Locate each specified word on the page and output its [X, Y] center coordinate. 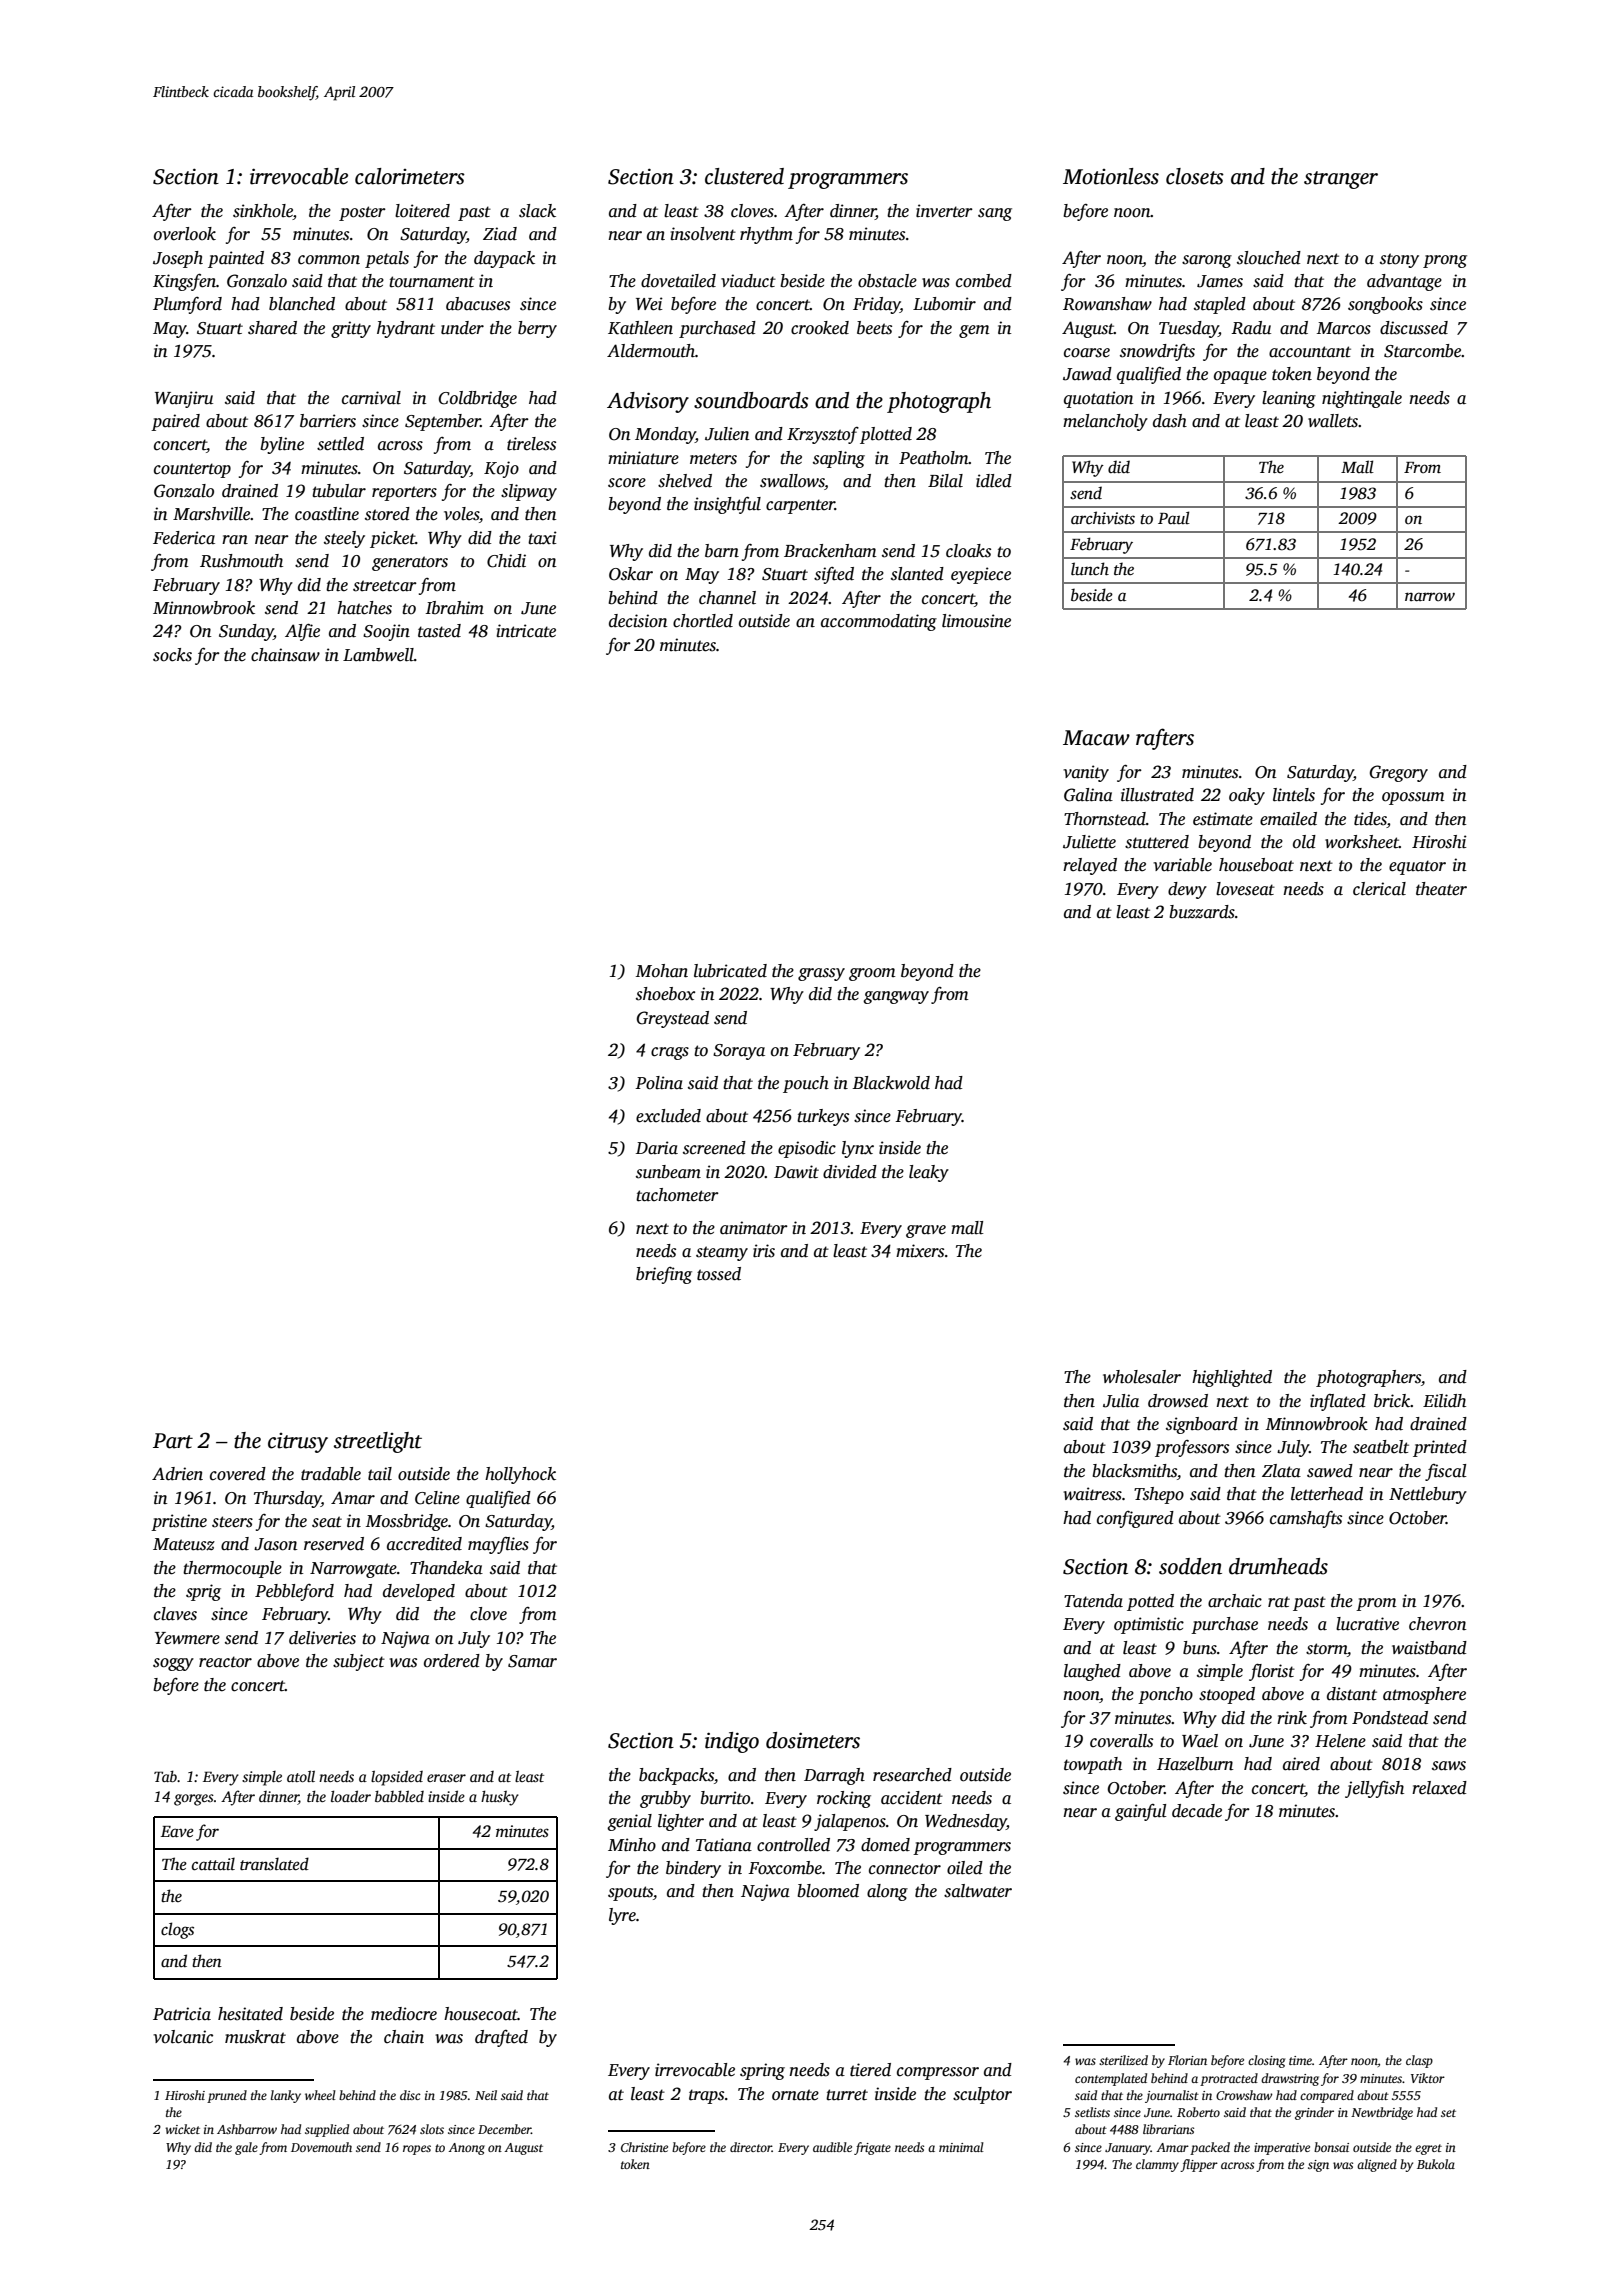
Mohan [662, 971]
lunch [1090, 569]
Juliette [1089, 842]
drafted [501, 2038]
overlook [185, 234]
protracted [1229, 2079]
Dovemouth [321, 2147]
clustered [744, 176]
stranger [1341, 180]
